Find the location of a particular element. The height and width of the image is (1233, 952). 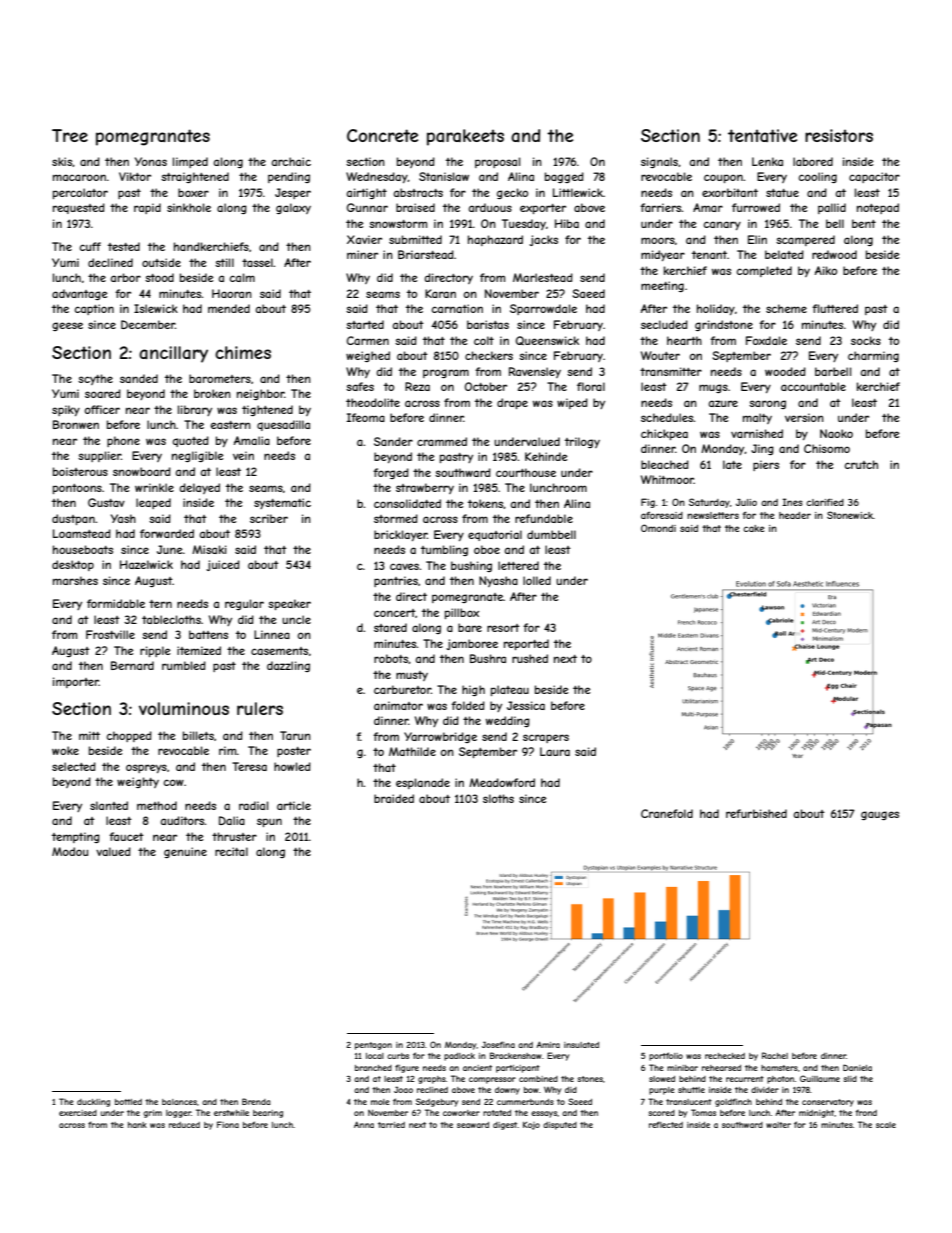

jamboree is located at coordinates (472, 644).
